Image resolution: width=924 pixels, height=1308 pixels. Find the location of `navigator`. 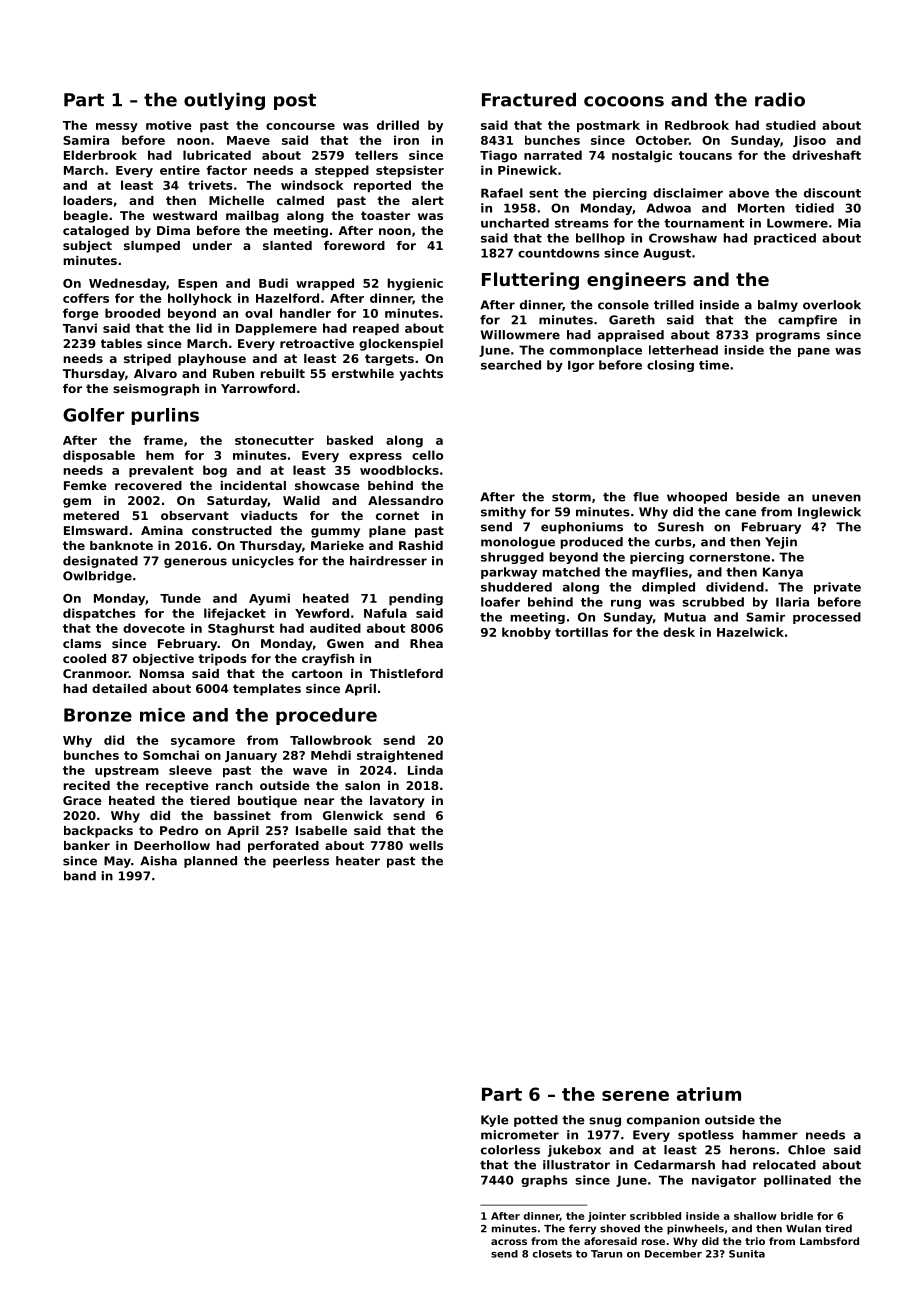

navigator is located at coordinates (724, 1181).
